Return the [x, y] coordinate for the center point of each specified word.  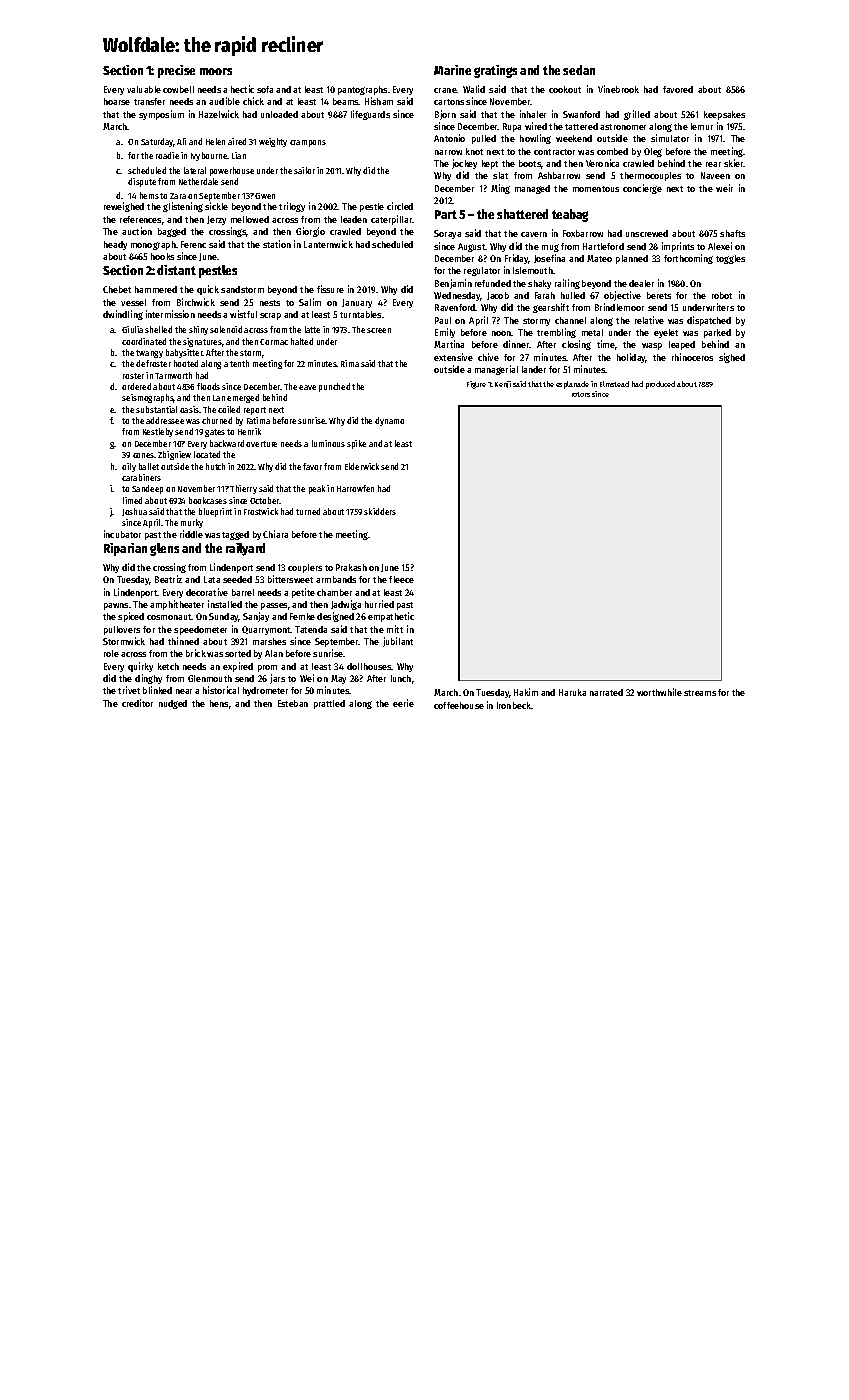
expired [238, 667]
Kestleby [158, 432]
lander [534, 369]
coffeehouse [459, 705]
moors [216, 71]
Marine [452, 70]
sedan [579, 70]
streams [700, 693]
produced [660, 385]
